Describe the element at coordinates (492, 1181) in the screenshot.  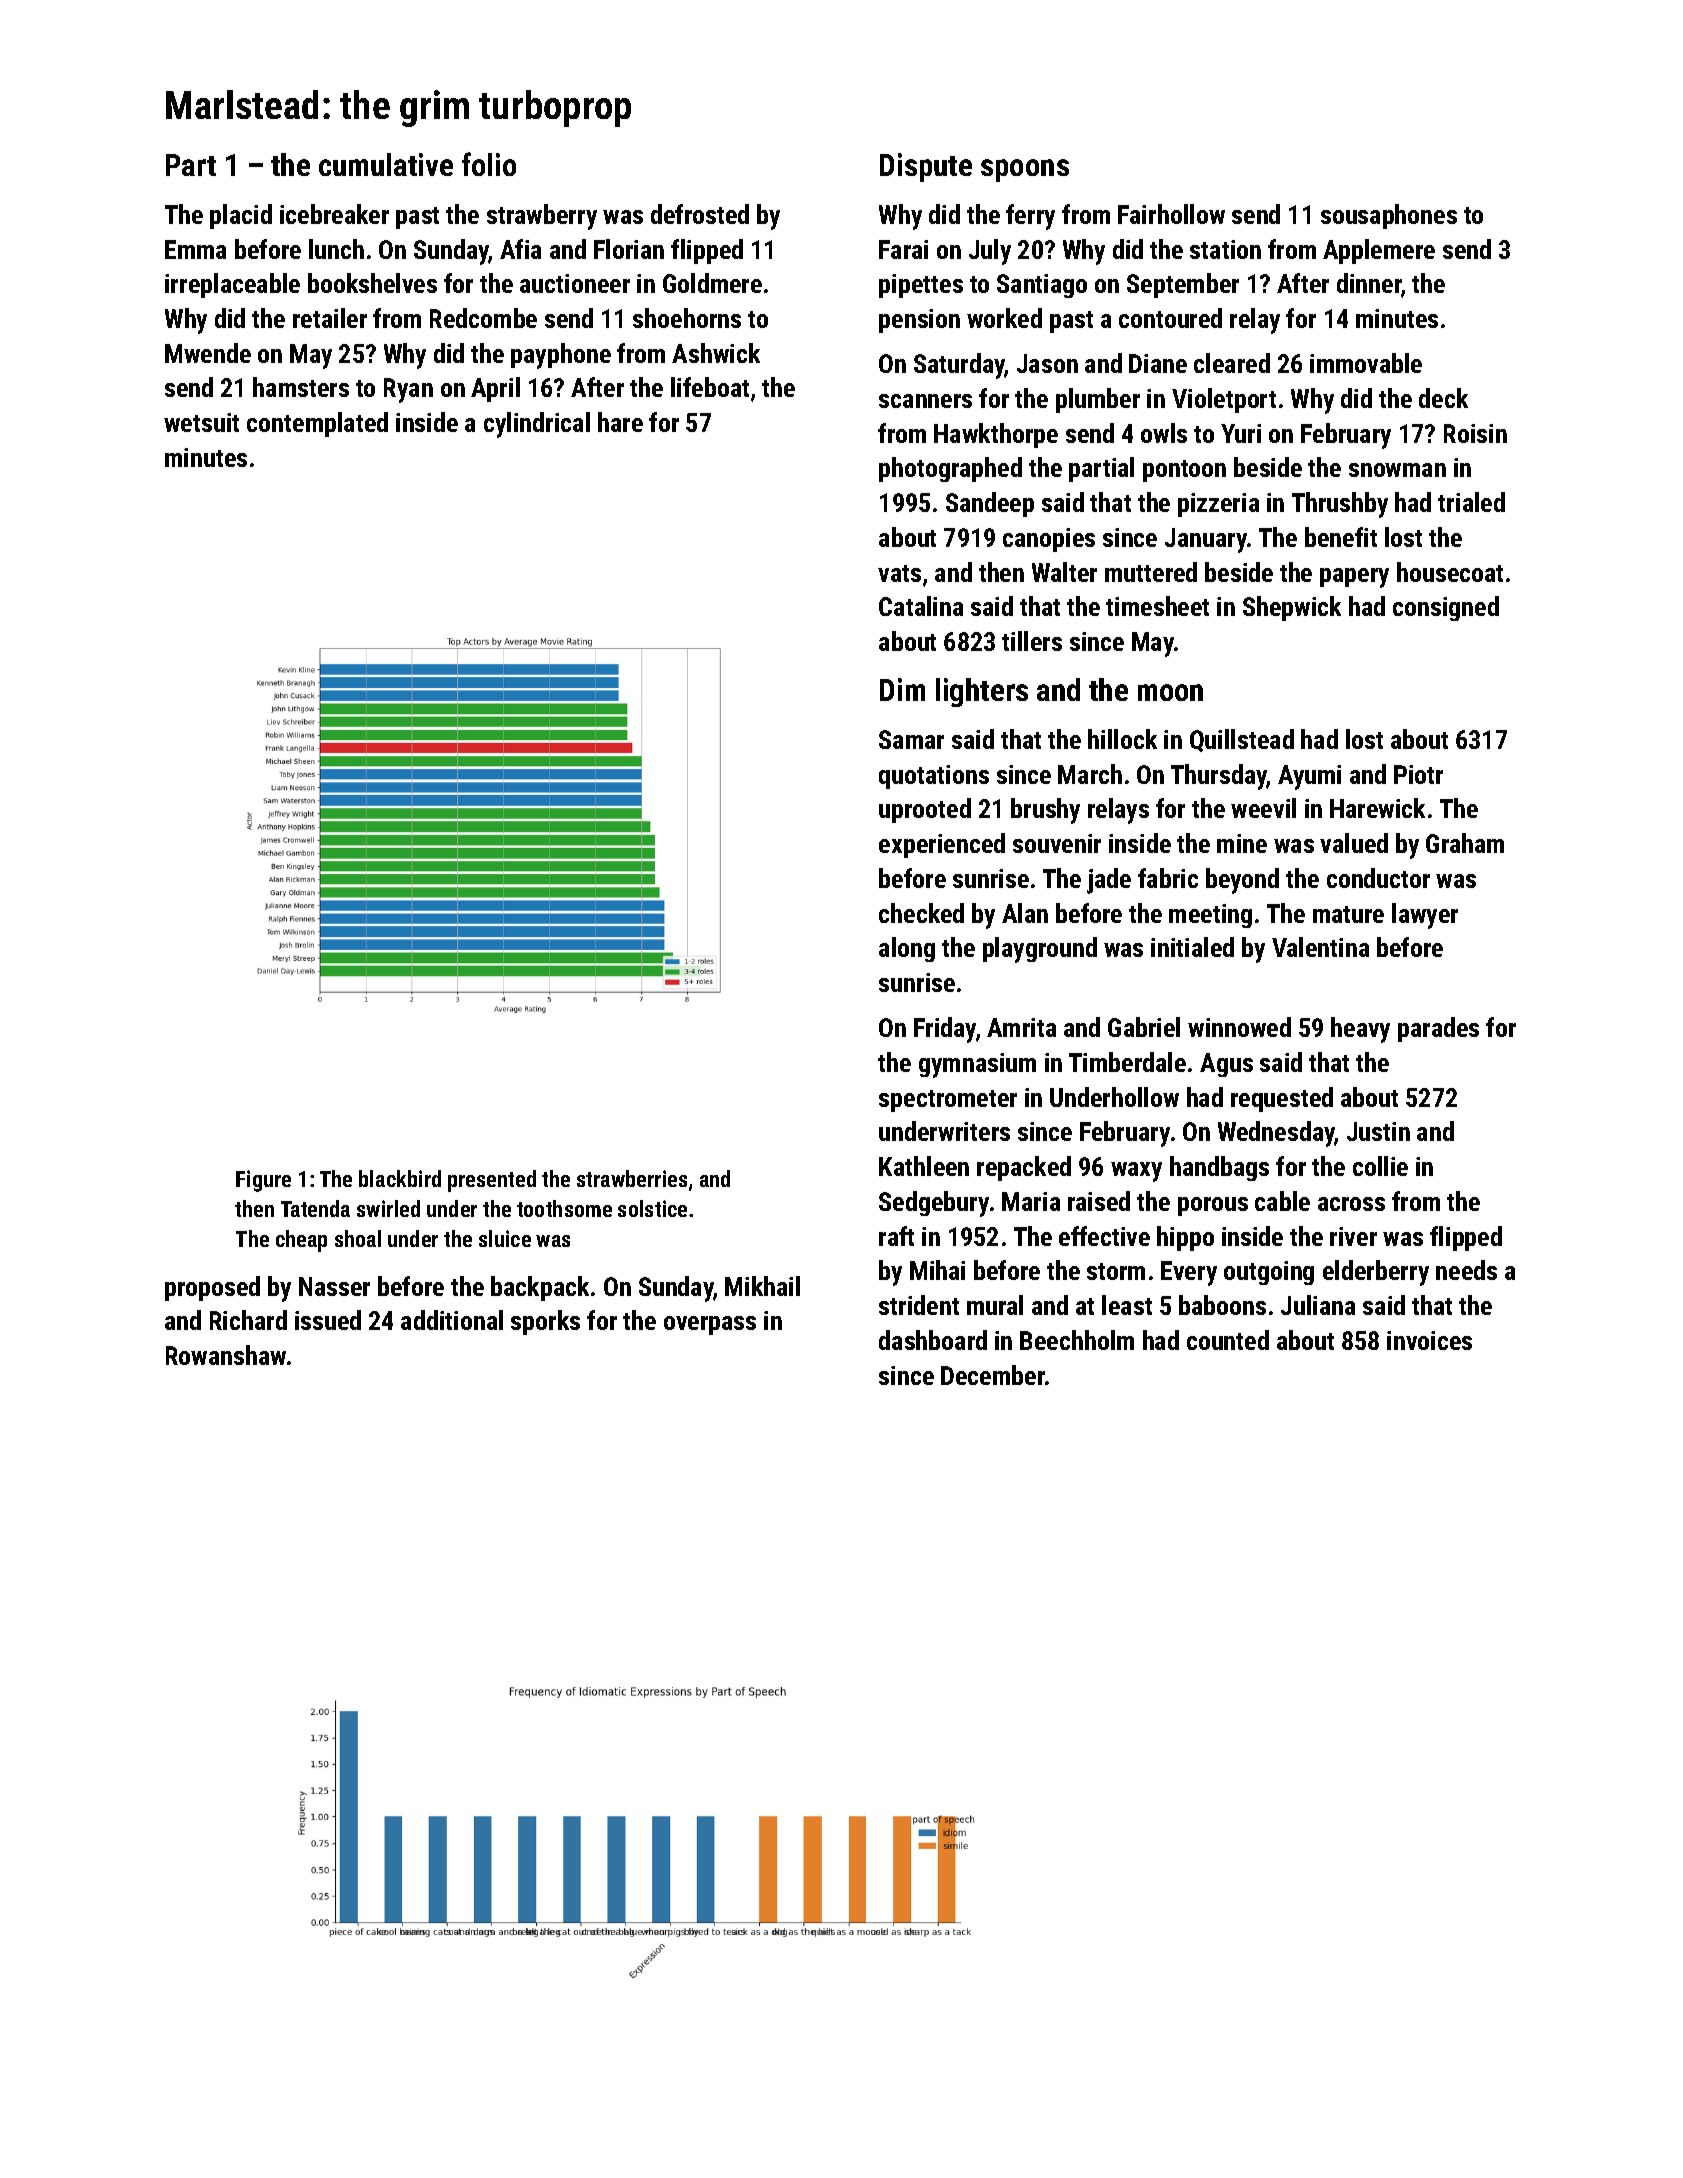
I see `presented` at that location.
